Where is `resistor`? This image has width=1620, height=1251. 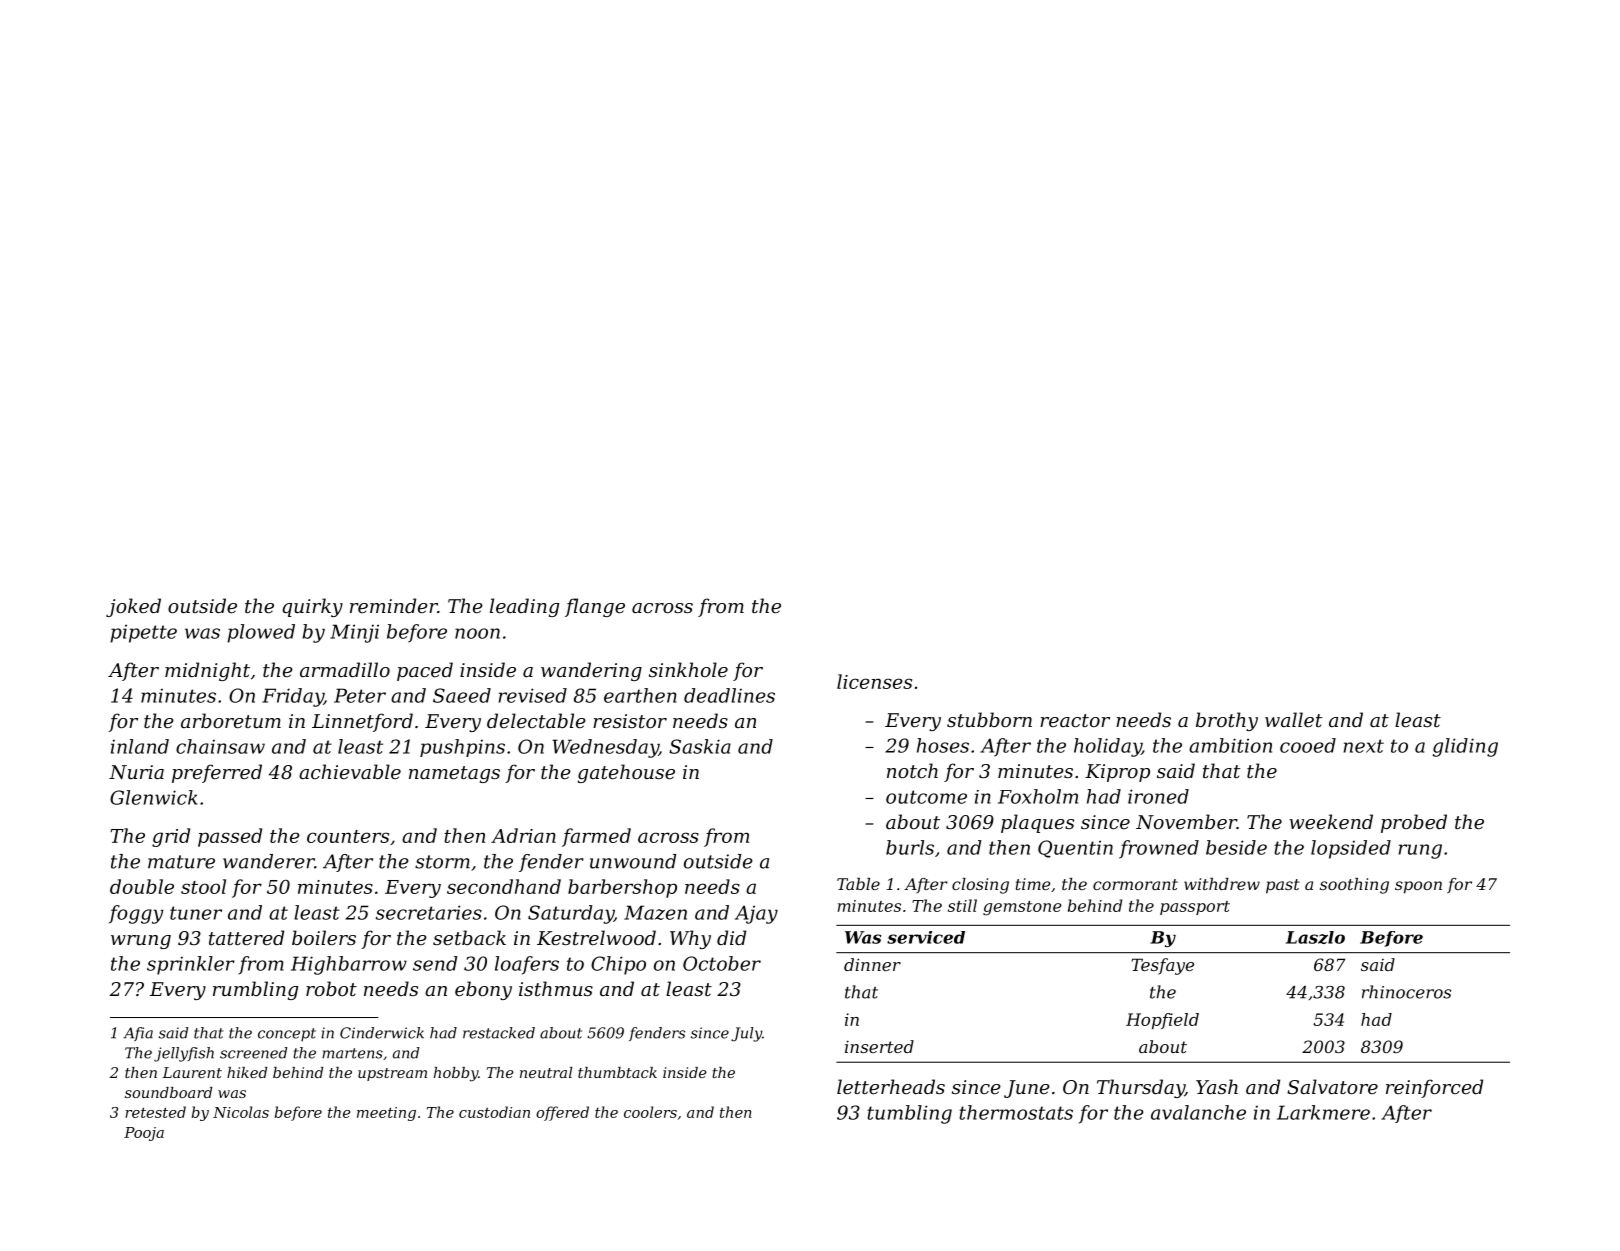
resistor is located at coordinates (630, 721).
